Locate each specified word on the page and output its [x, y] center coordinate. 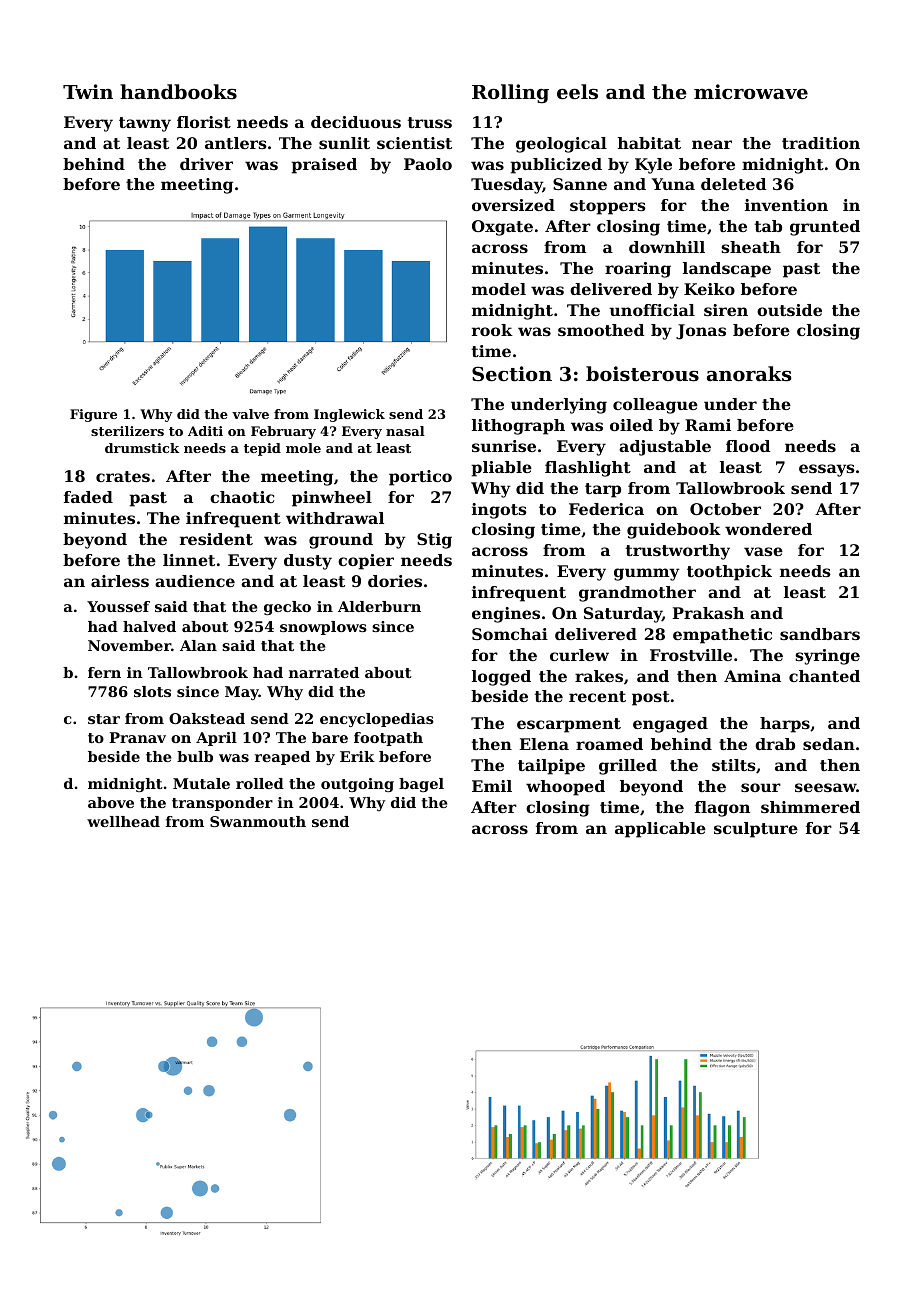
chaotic [242, 497]
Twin [88, 91]
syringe [827, 657]
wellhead [123, 821]
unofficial [652, 310]
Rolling [510, 94]
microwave [751, 91]
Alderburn [379, 606]
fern [104, 672]
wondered [768, 529]
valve [250, 414]
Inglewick [349, 415]
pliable [501, 469]
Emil [492, 786]
